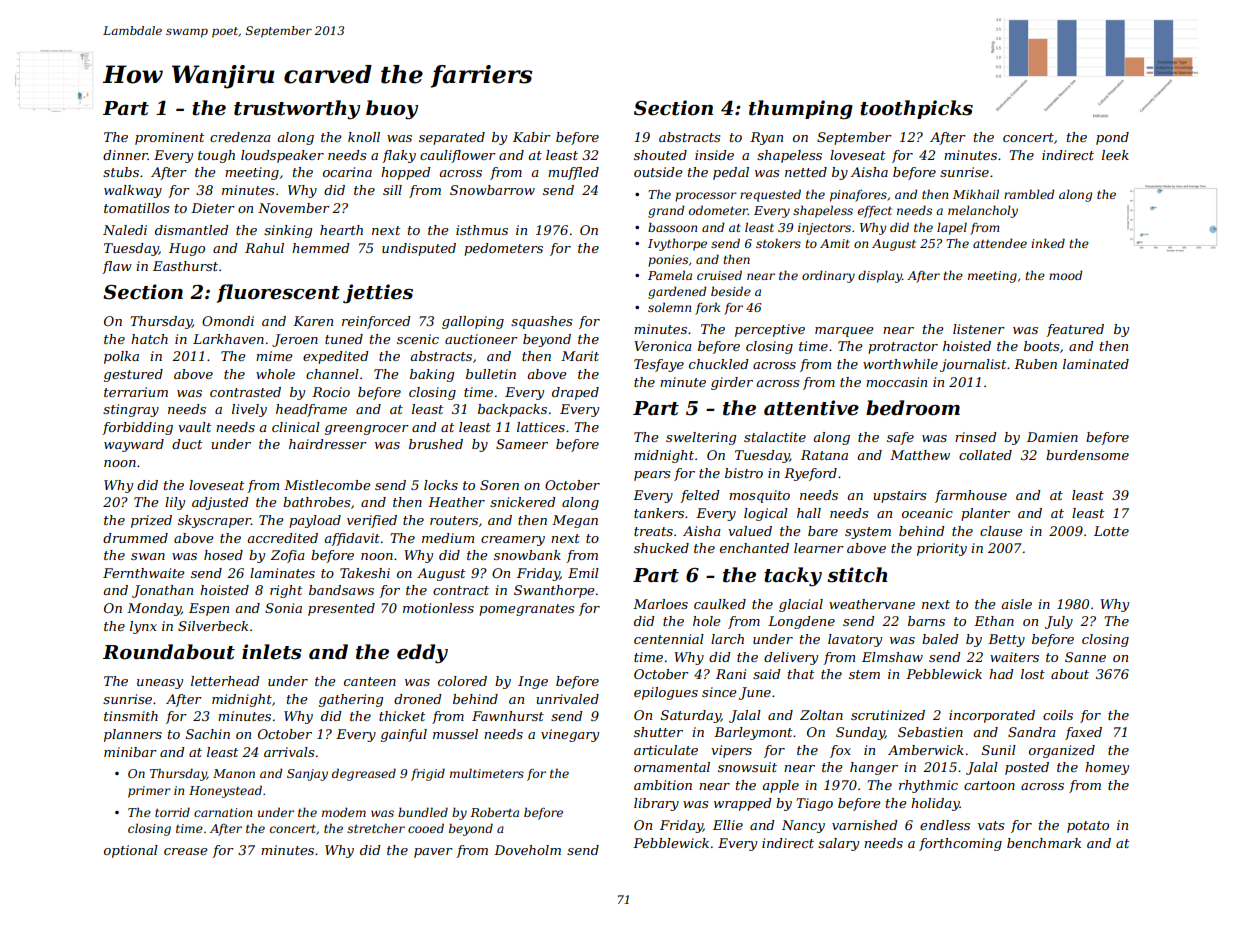  I want to click on channel, so click(332, 374).
